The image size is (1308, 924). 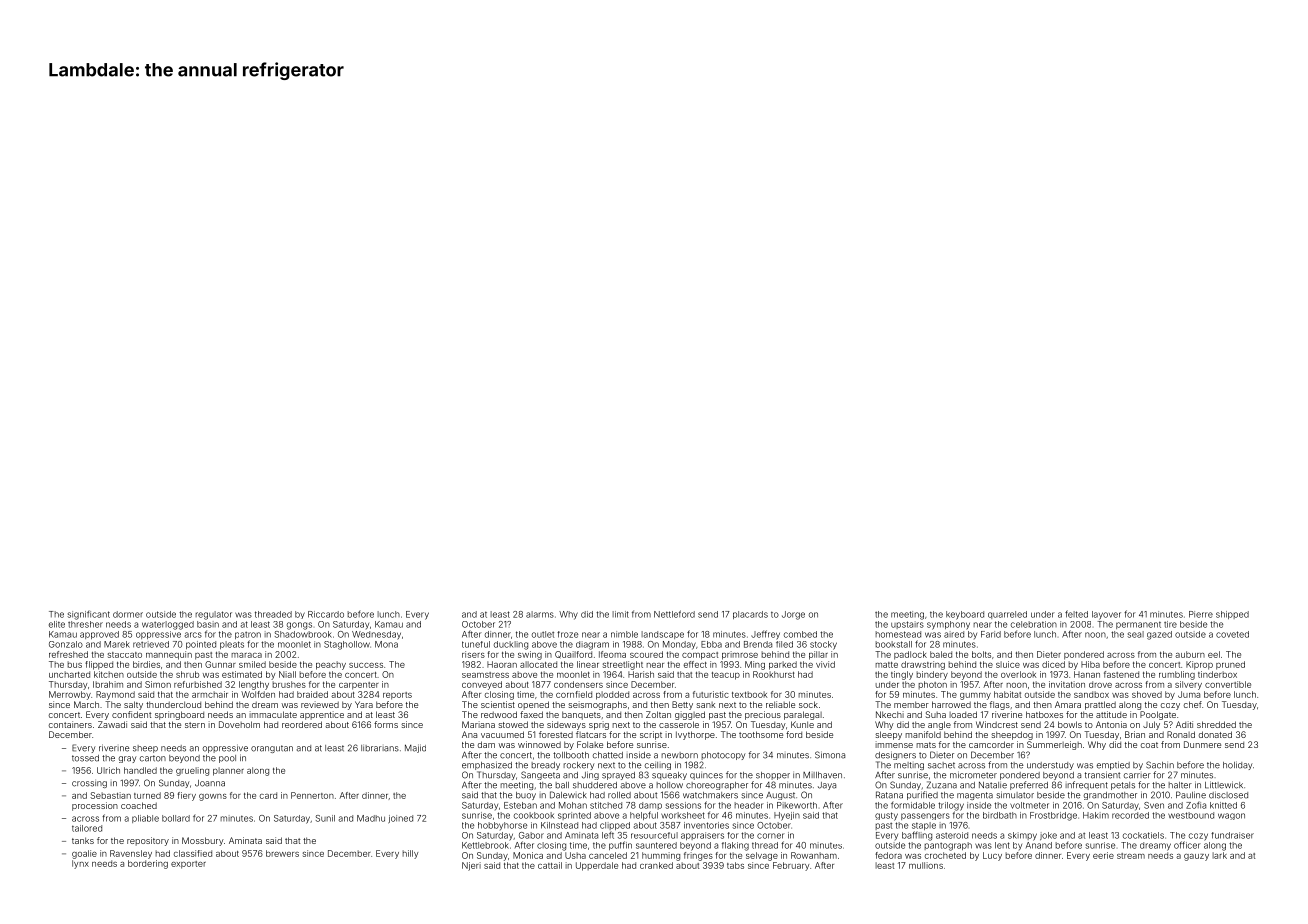 What do you see at coordinates (578, 766) in the document?
I see `rockery` at bounding box center [578, 766].
